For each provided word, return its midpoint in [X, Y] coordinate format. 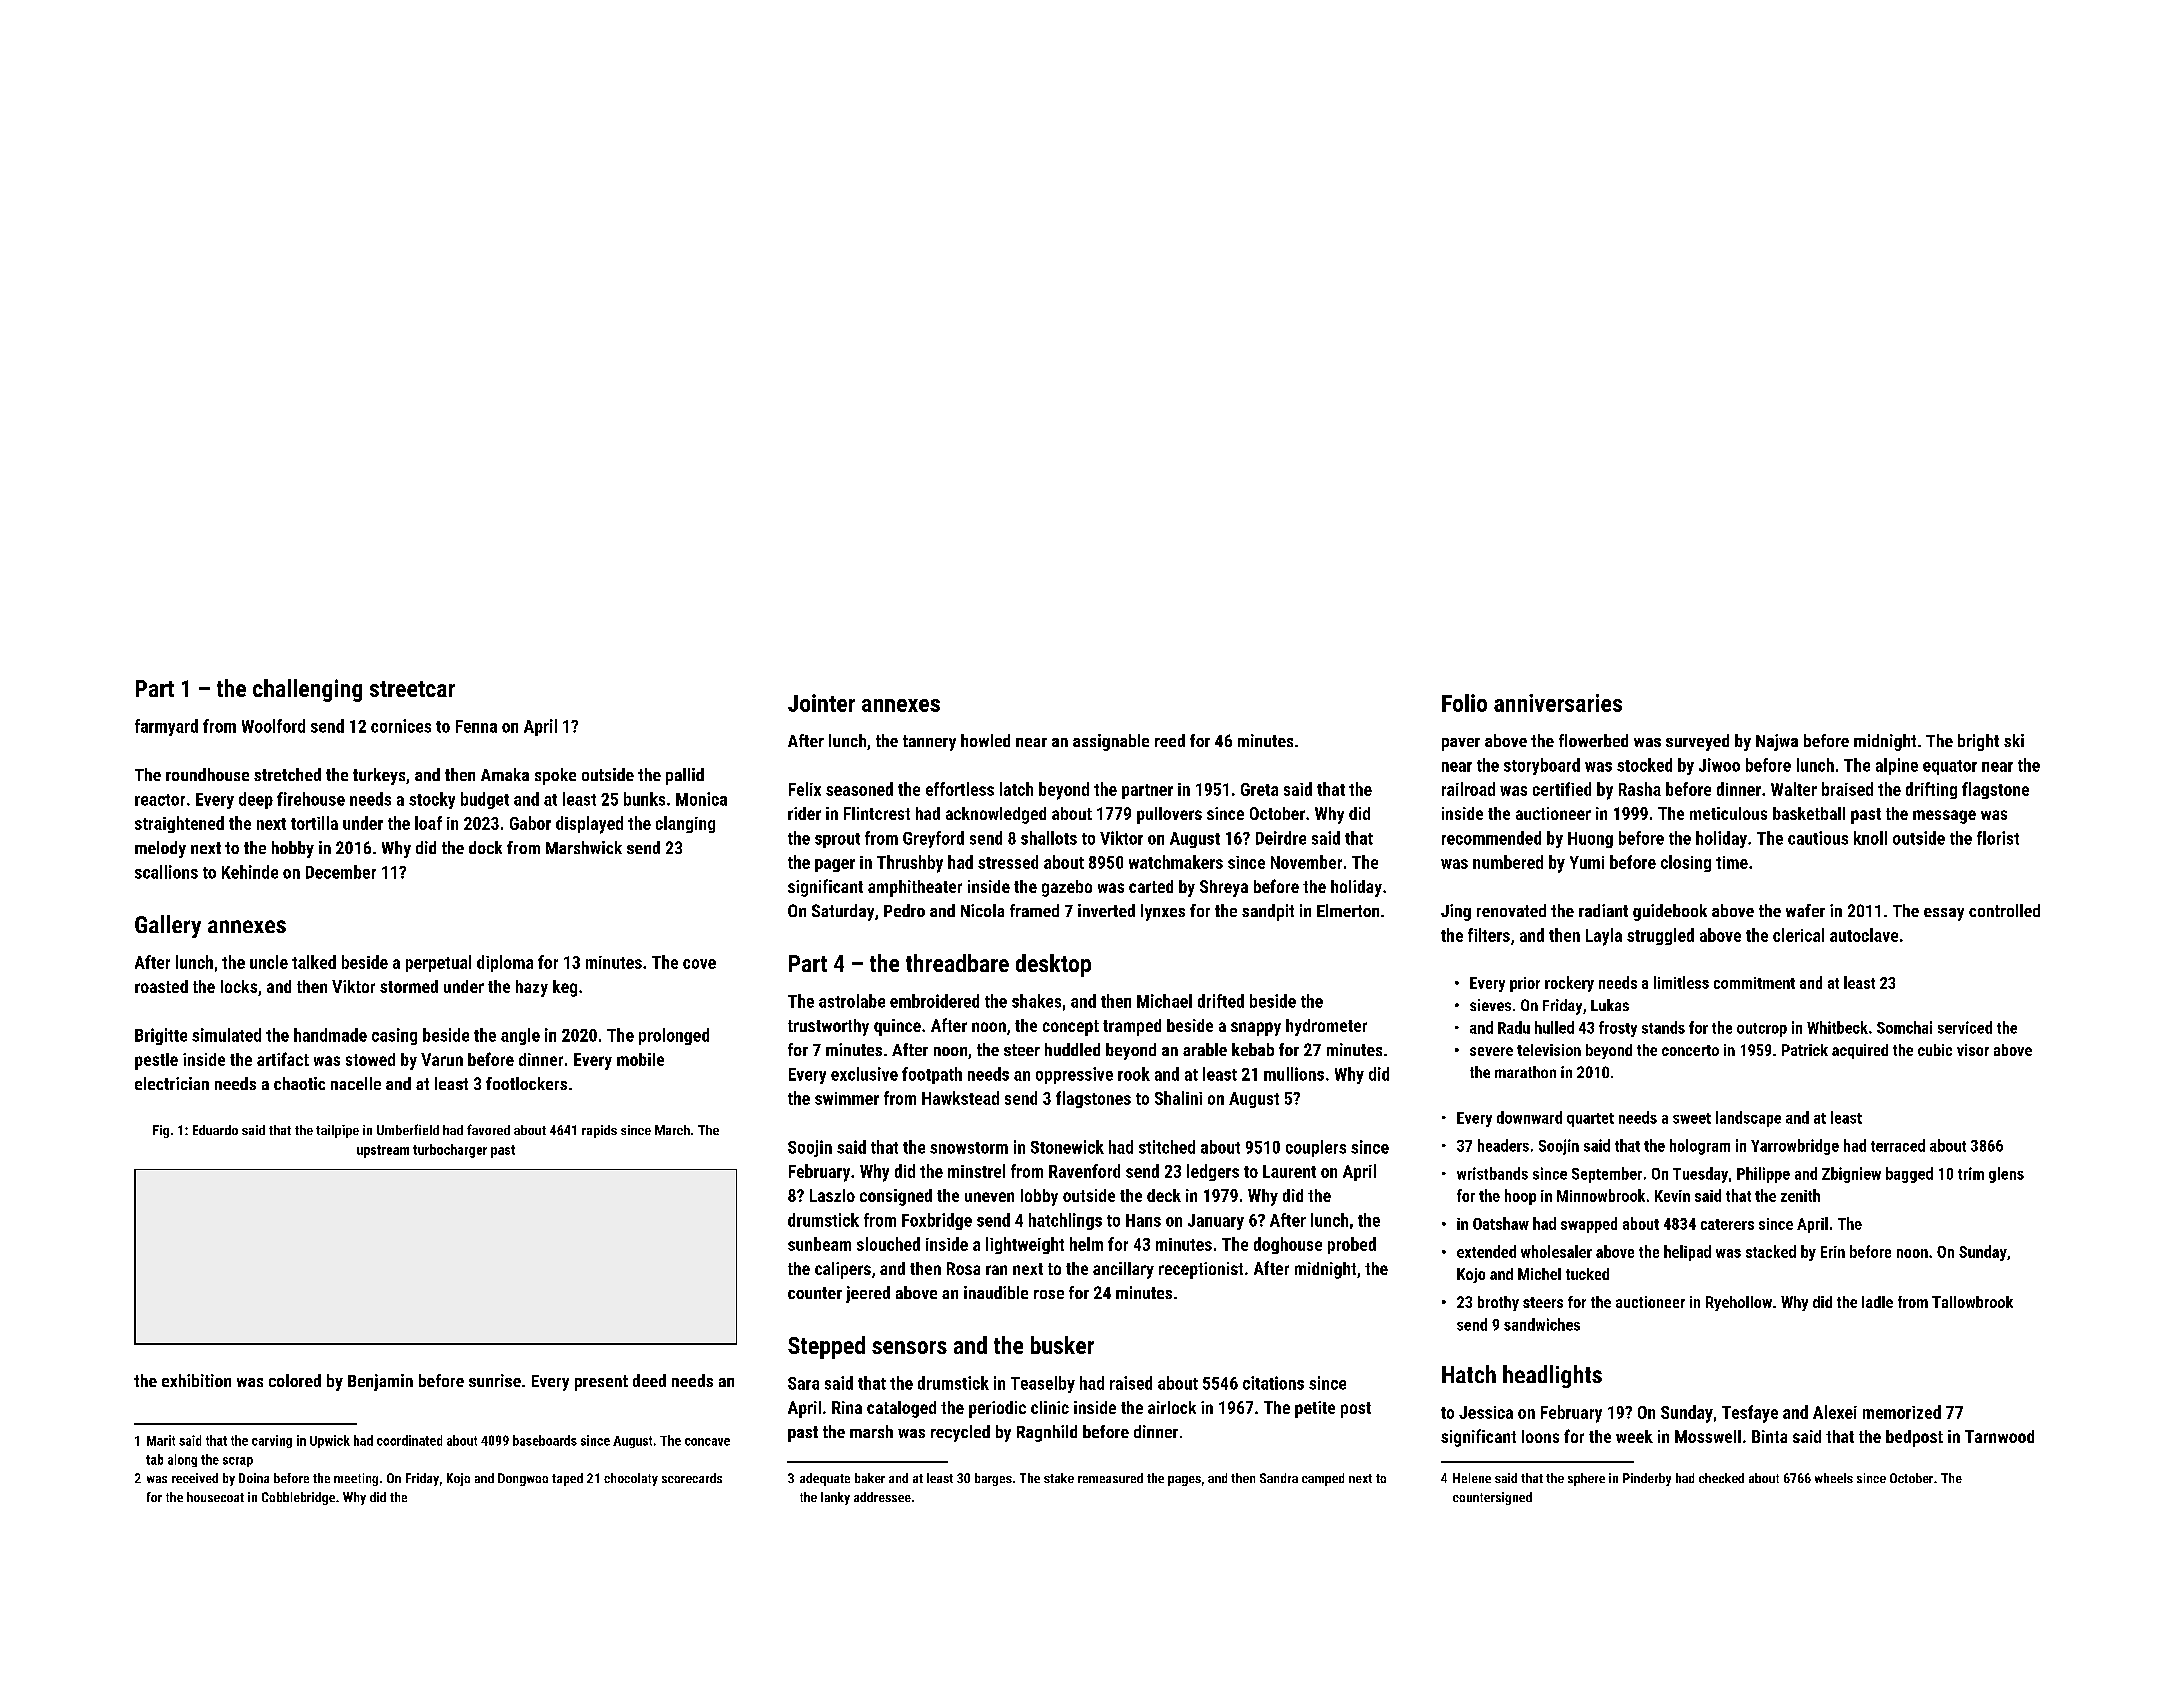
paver [1461, 744]
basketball [1809, 813]
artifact [283, 1059]
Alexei [1835, 1412]
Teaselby [1043, 1384]
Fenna [476, 726]
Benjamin [380, 1382]
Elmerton [1348, 910]
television [1549, 1050]
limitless [1681, 982]
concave [707, 1442]
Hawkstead [960, 1098]
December [341, 872]
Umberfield [408, 1129]
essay [1944, 914]
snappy [1256, 1029]
